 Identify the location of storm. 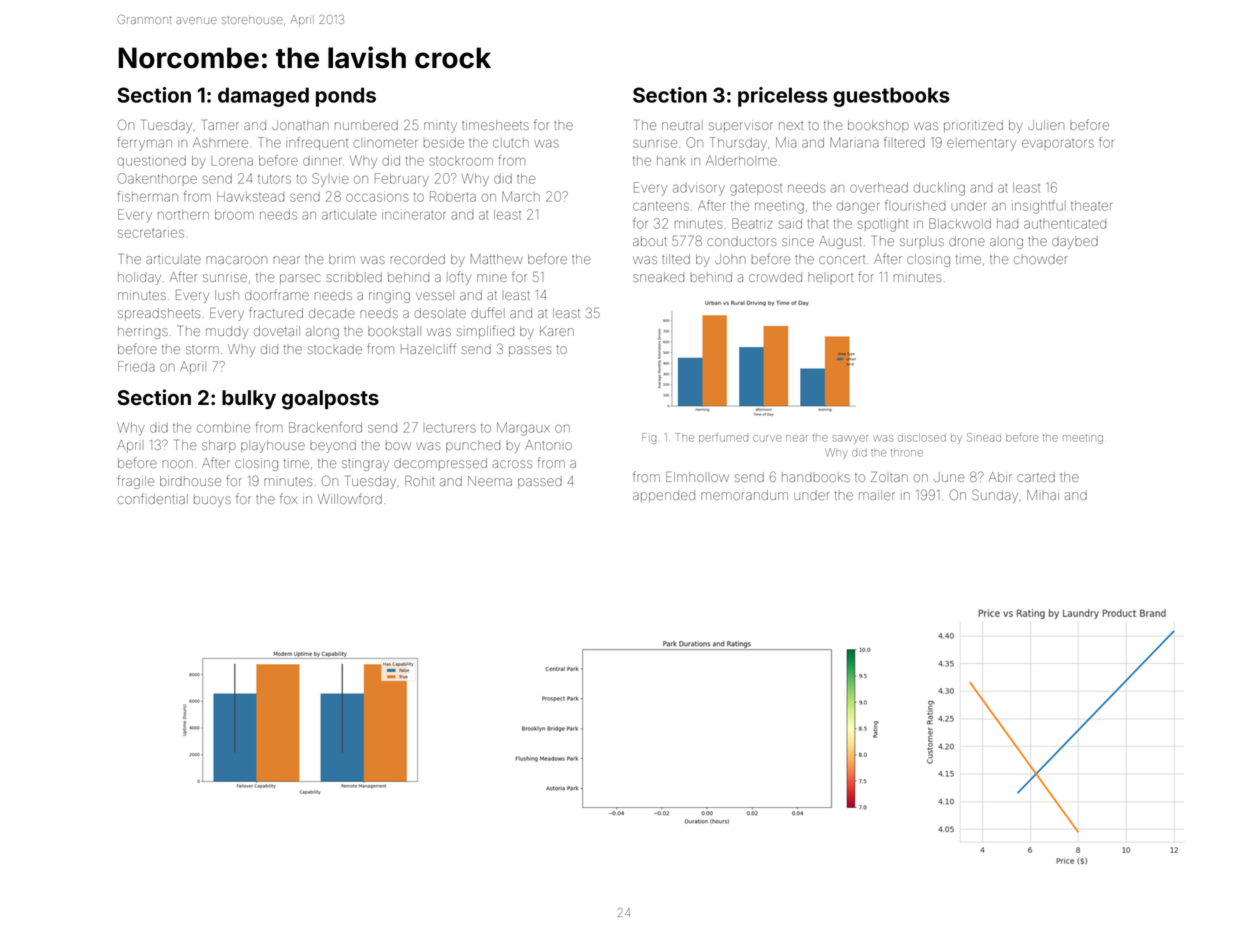
(202, 350).
